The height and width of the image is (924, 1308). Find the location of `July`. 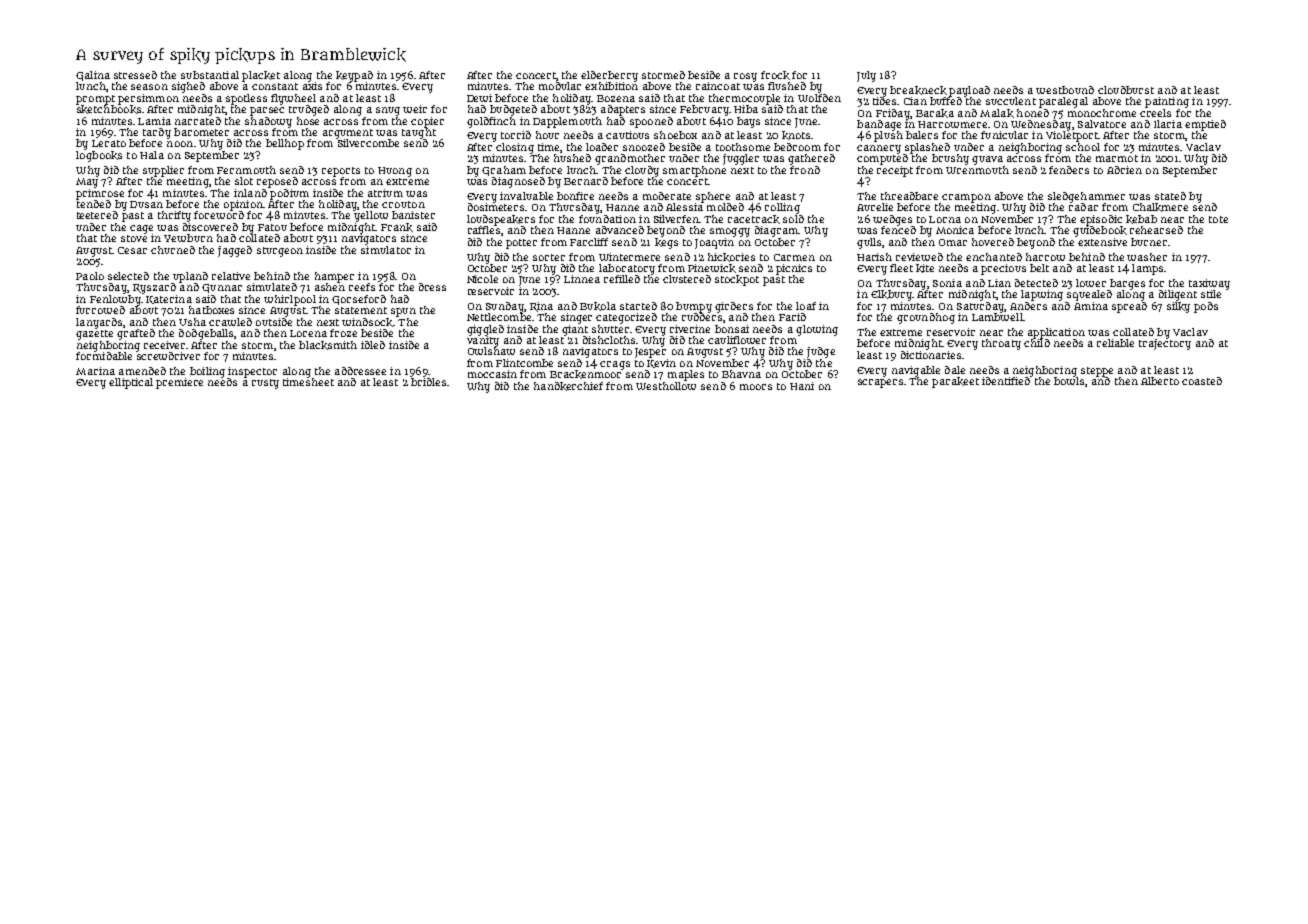

July is located at coordinates (866, 76).
